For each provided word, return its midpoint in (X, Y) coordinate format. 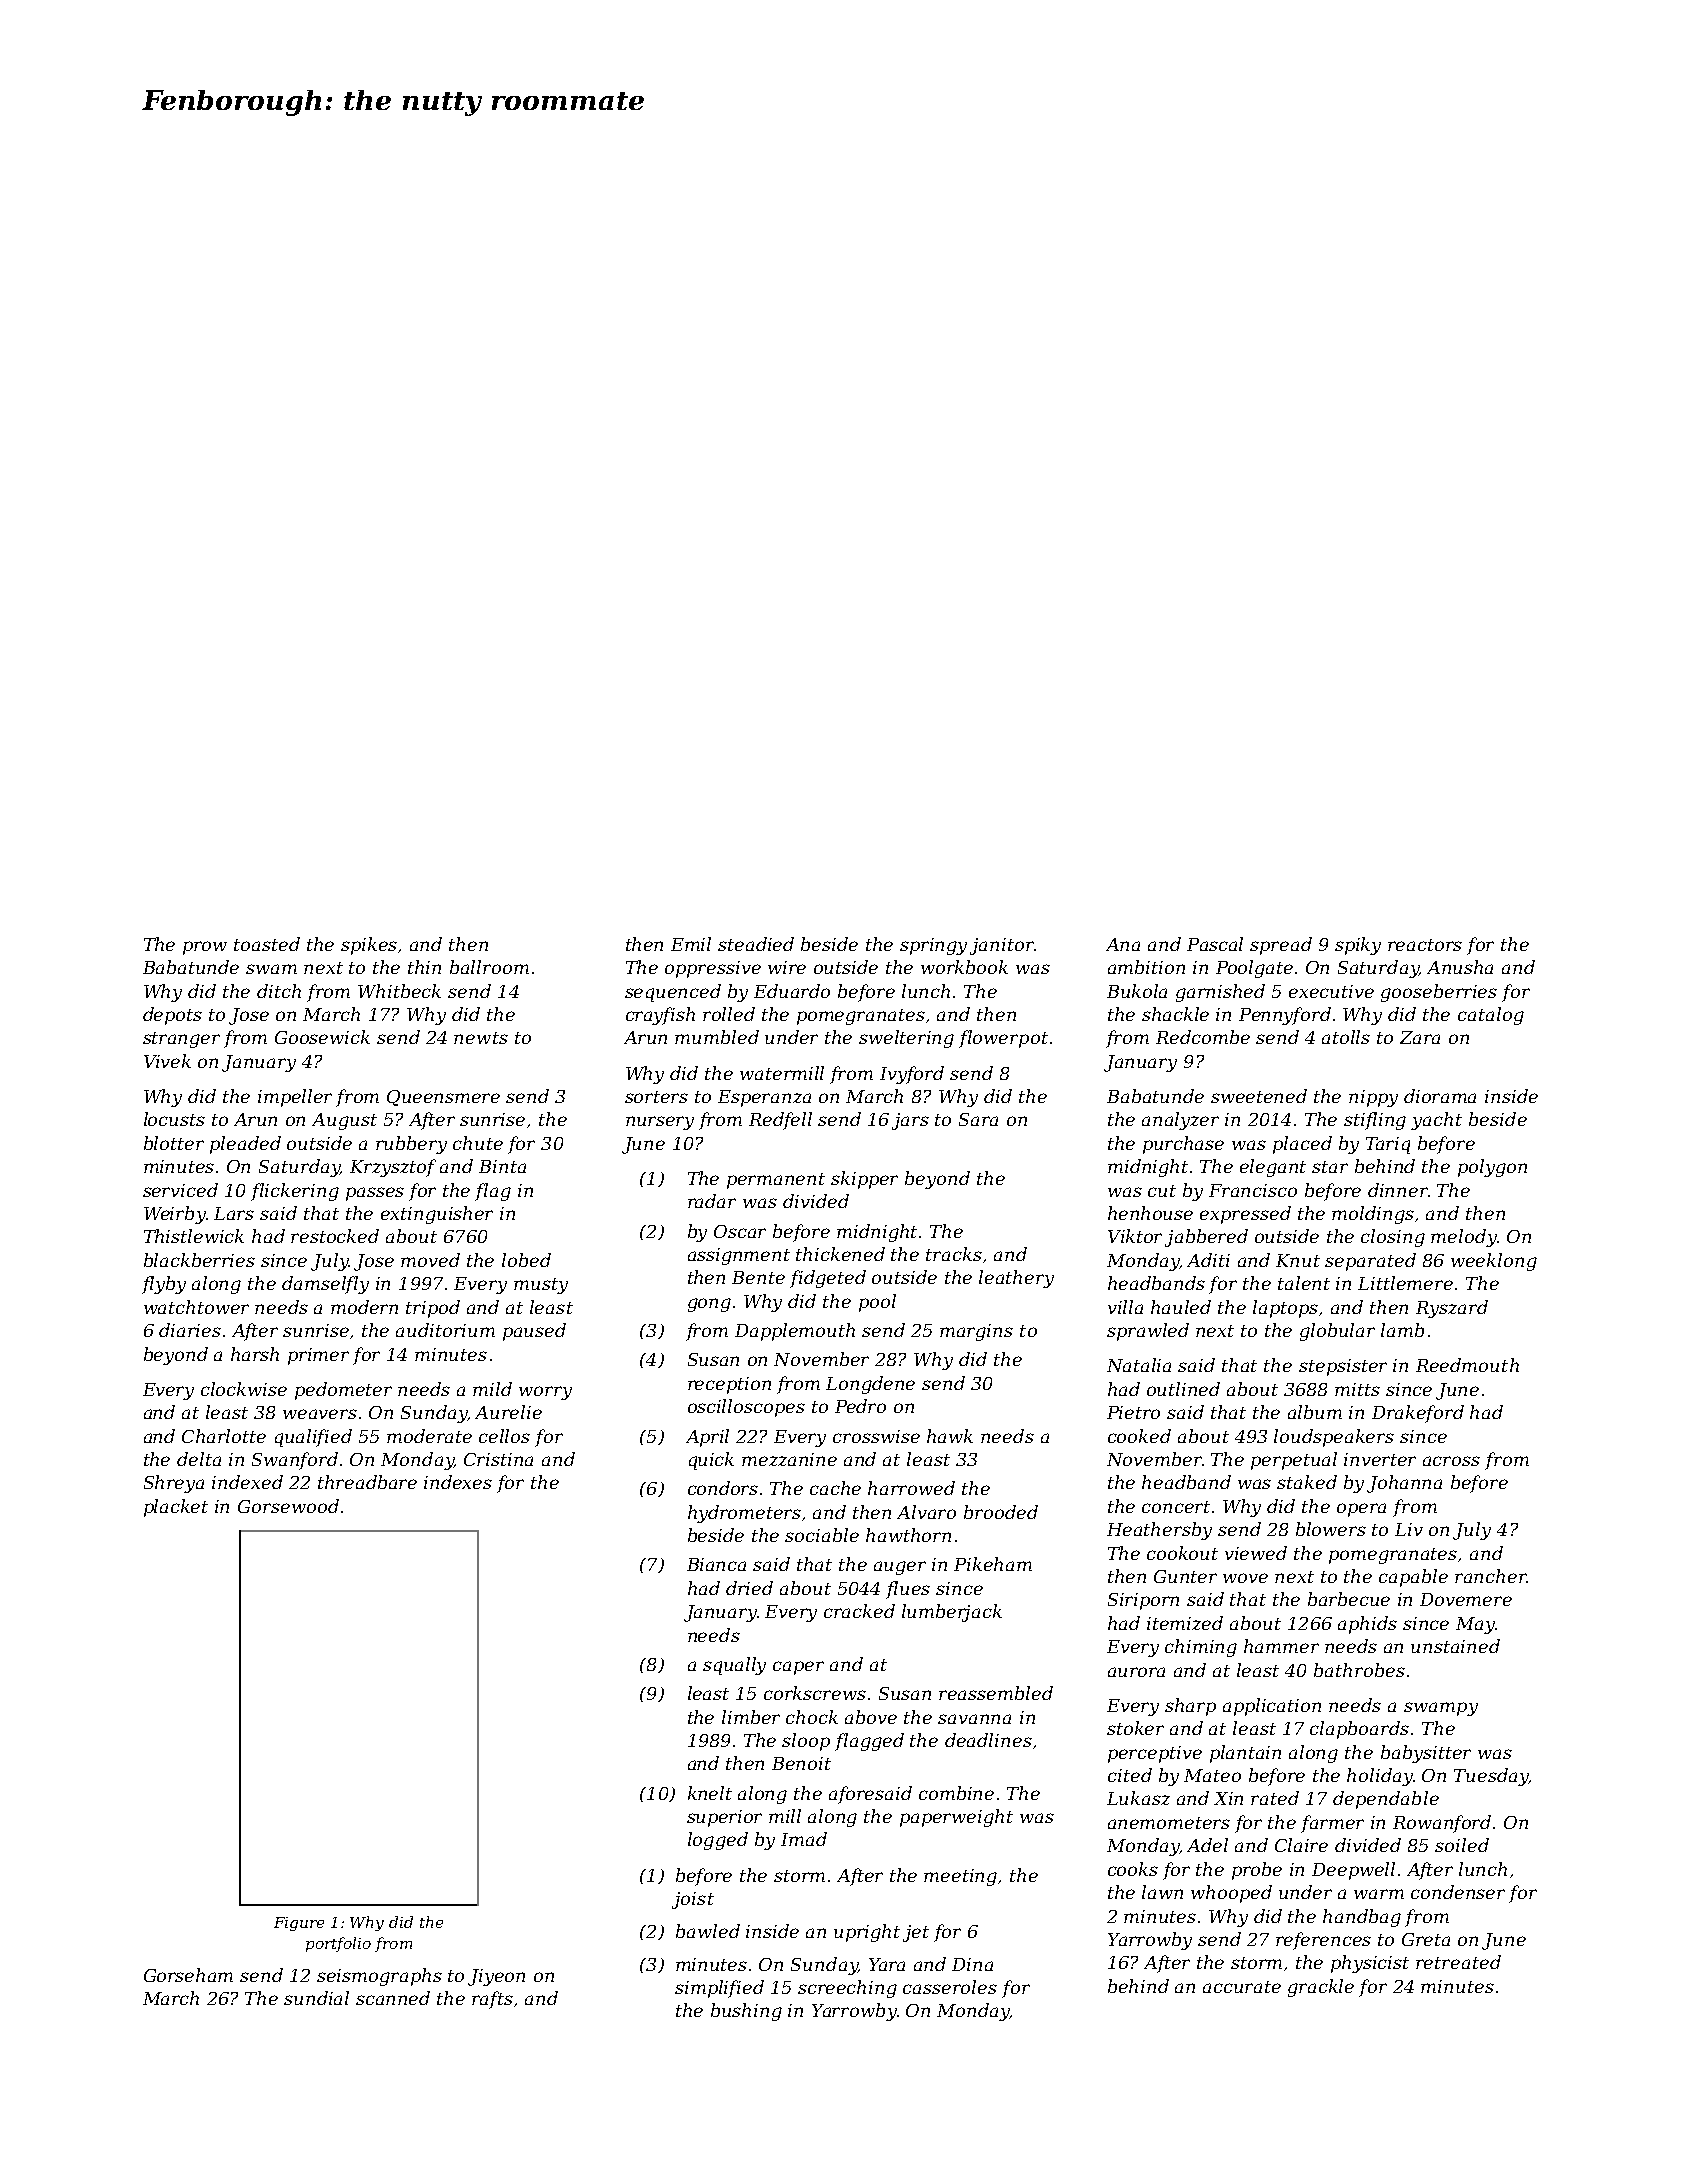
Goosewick (322, 1037)
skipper (864, 1180)
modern (364, 1307)
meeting (960, 1877)
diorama (1440, 1096)
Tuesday (1491, 1777)
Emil (691, 944)
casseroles (950, 1987)
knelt (710, 1793)
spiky (1358, 946)
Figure (299, 1924)
